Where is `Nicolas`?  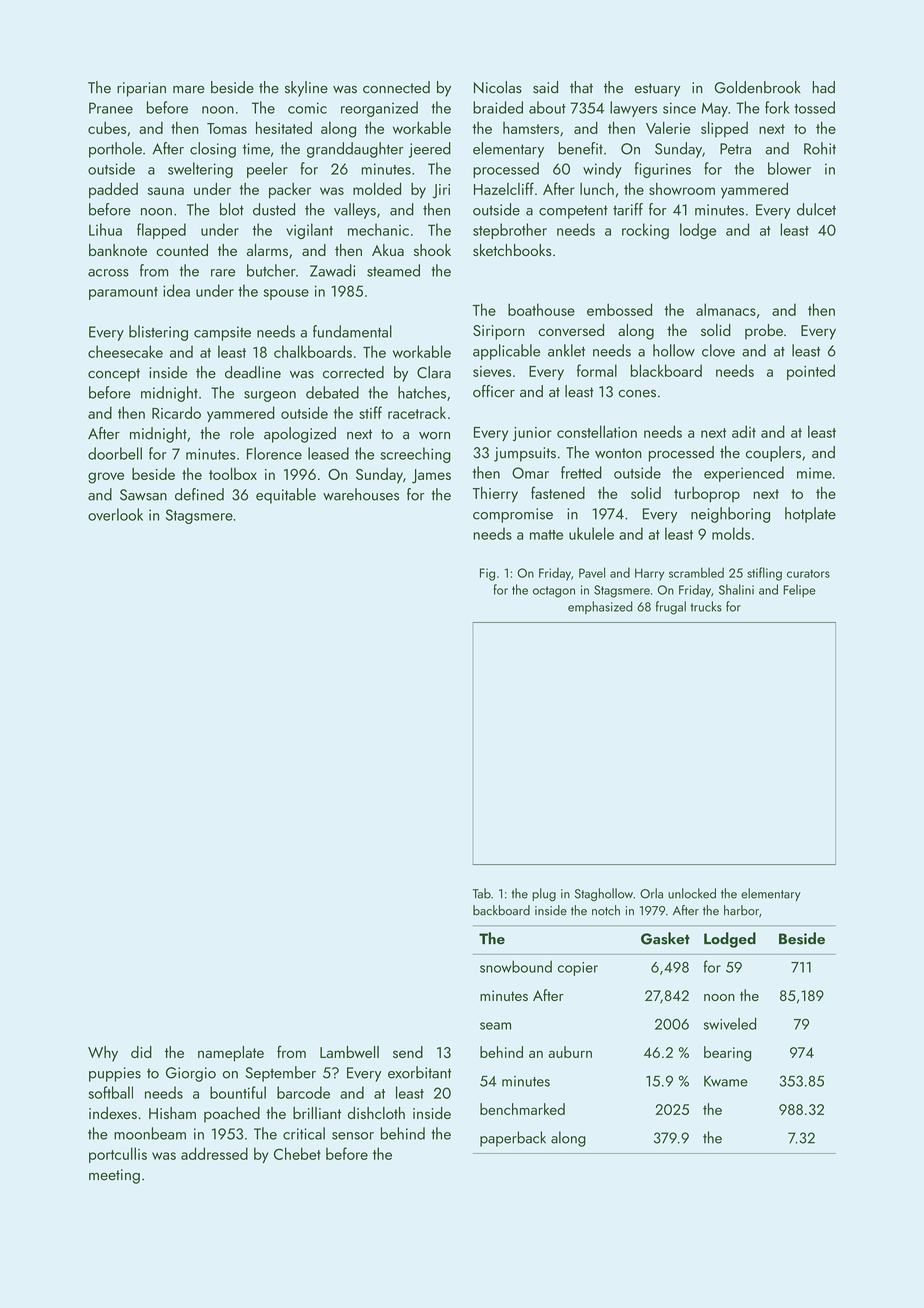
Nicolas is located at coordinates (498, 87).
